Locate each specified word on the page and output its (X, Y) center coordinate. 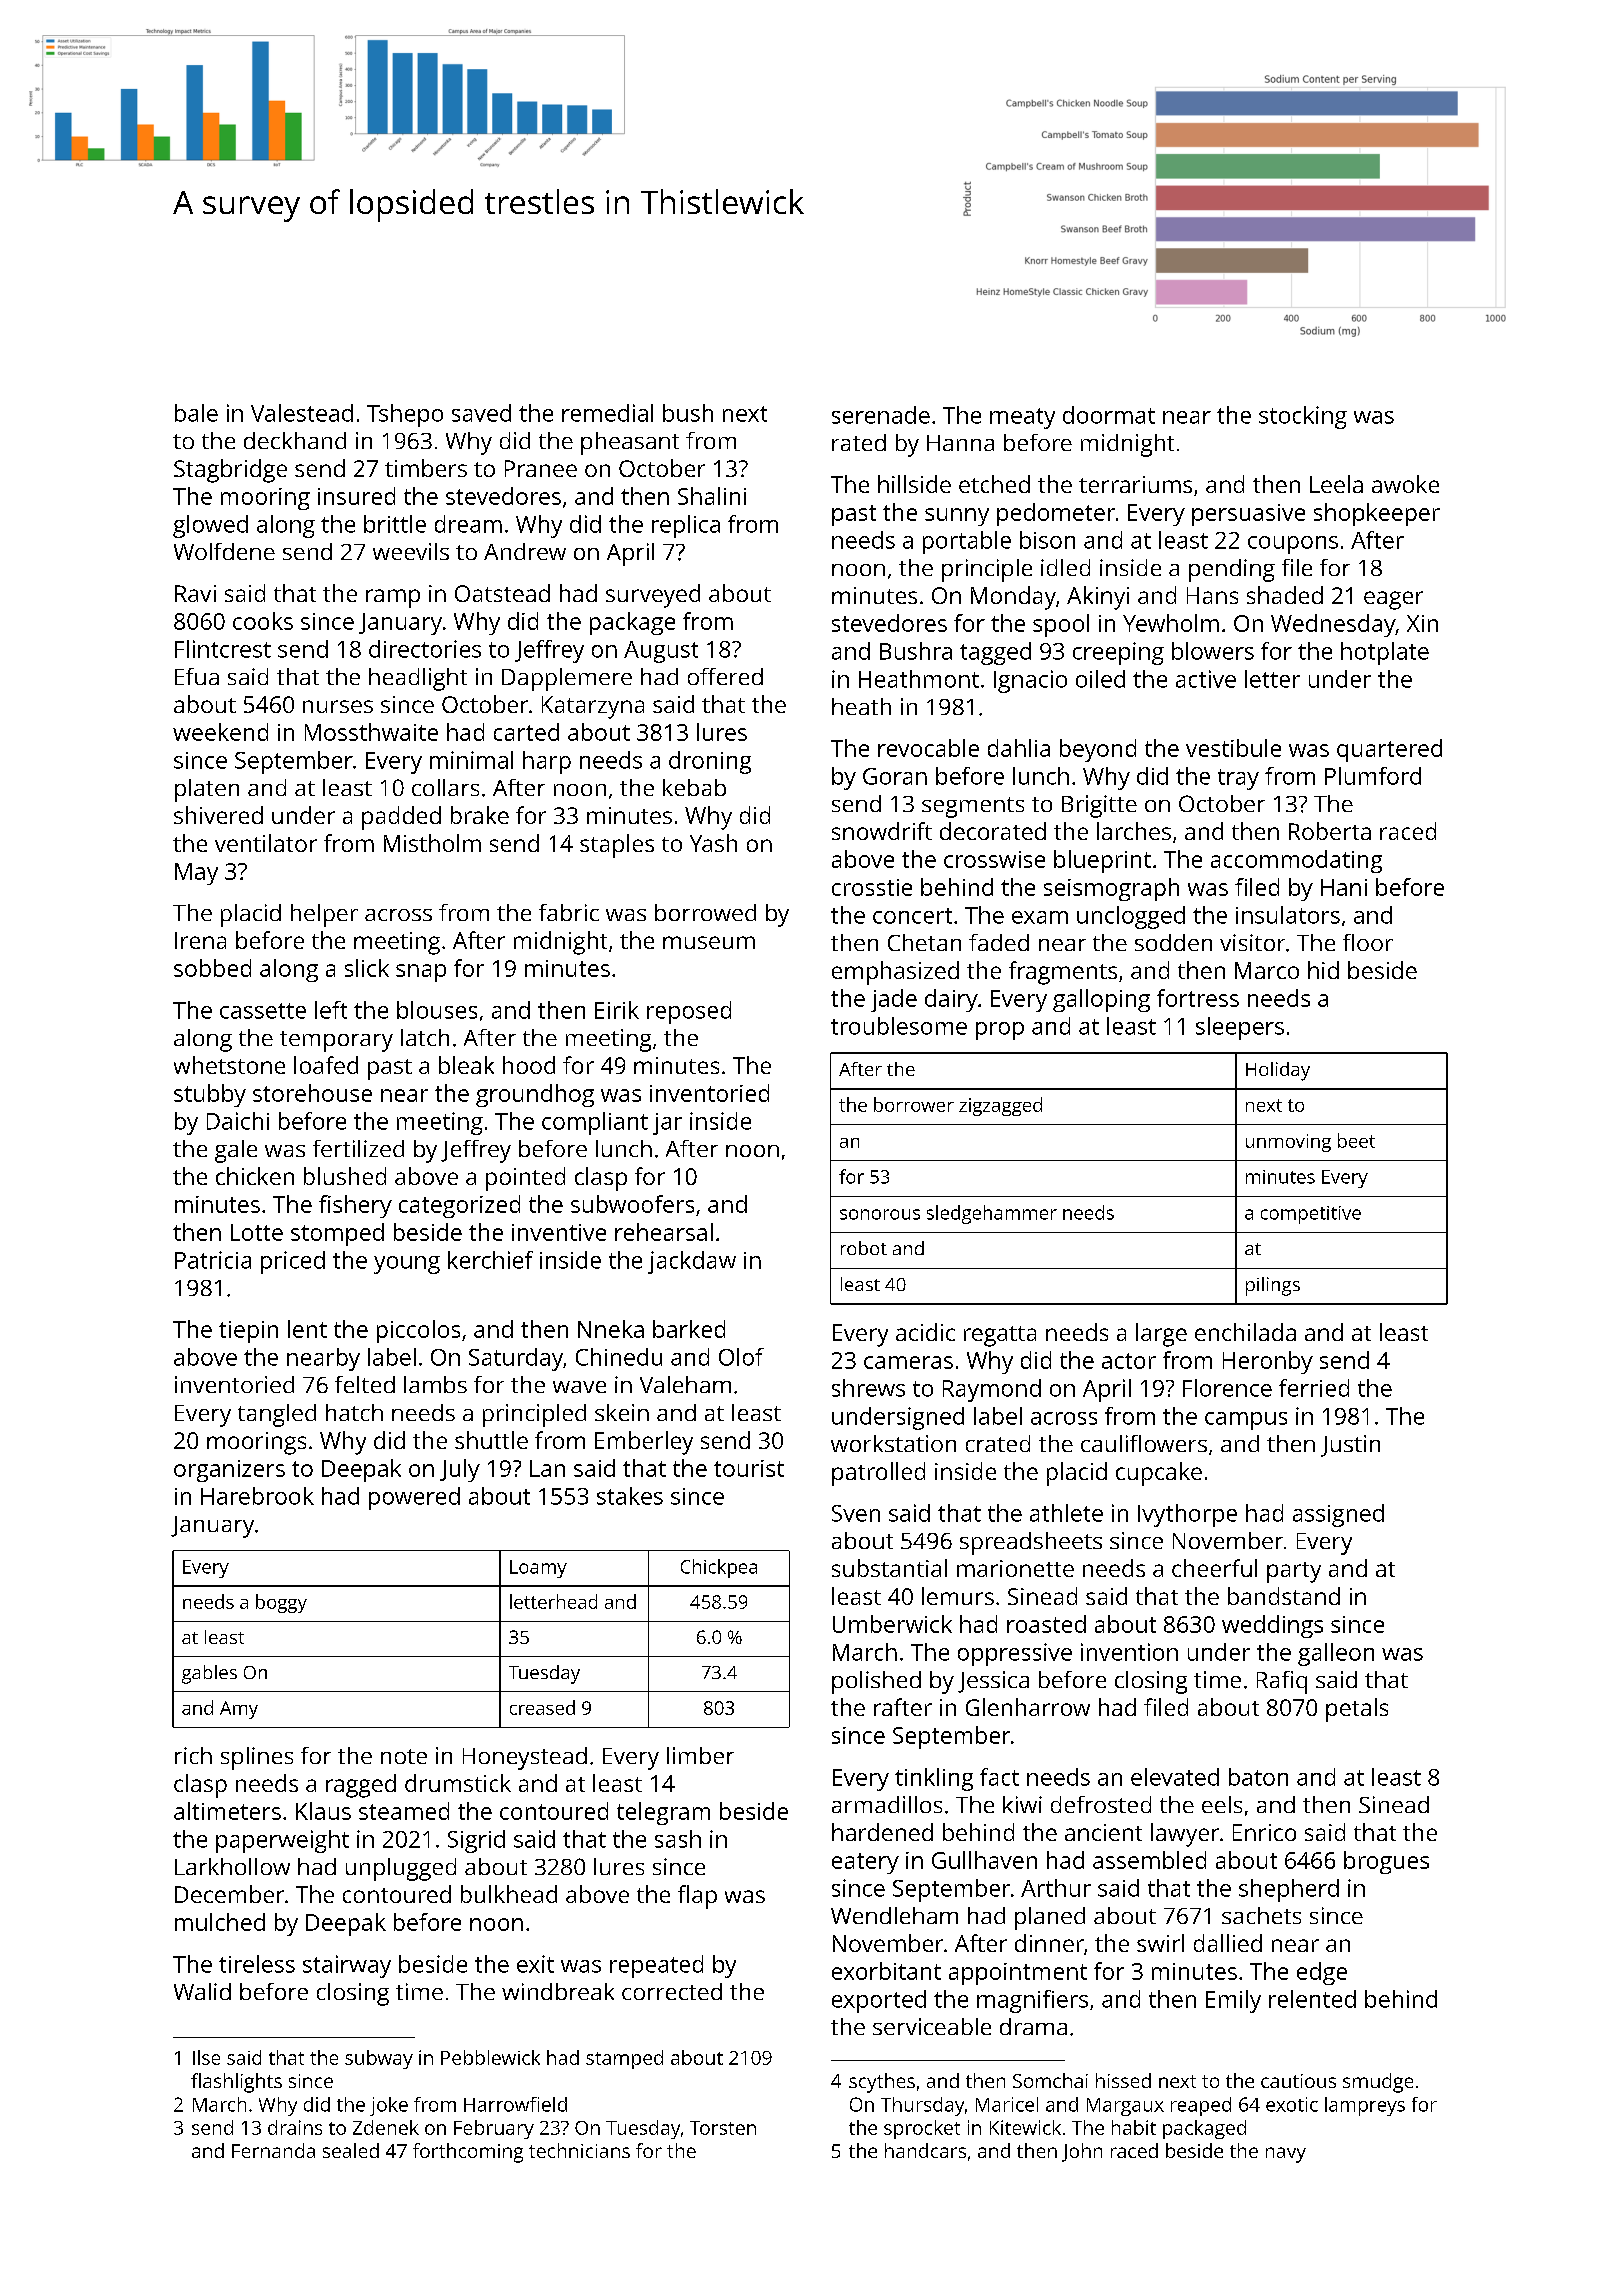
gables (209, 1674)
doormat (1109, 415)
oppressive (1015, 1654)
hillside (914, 484)
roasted (1046, 1624)
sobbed (212, 968)
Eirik (617, 1010)
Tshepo (405, 415)
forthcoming (468, 2153)
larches (1134, 831)
